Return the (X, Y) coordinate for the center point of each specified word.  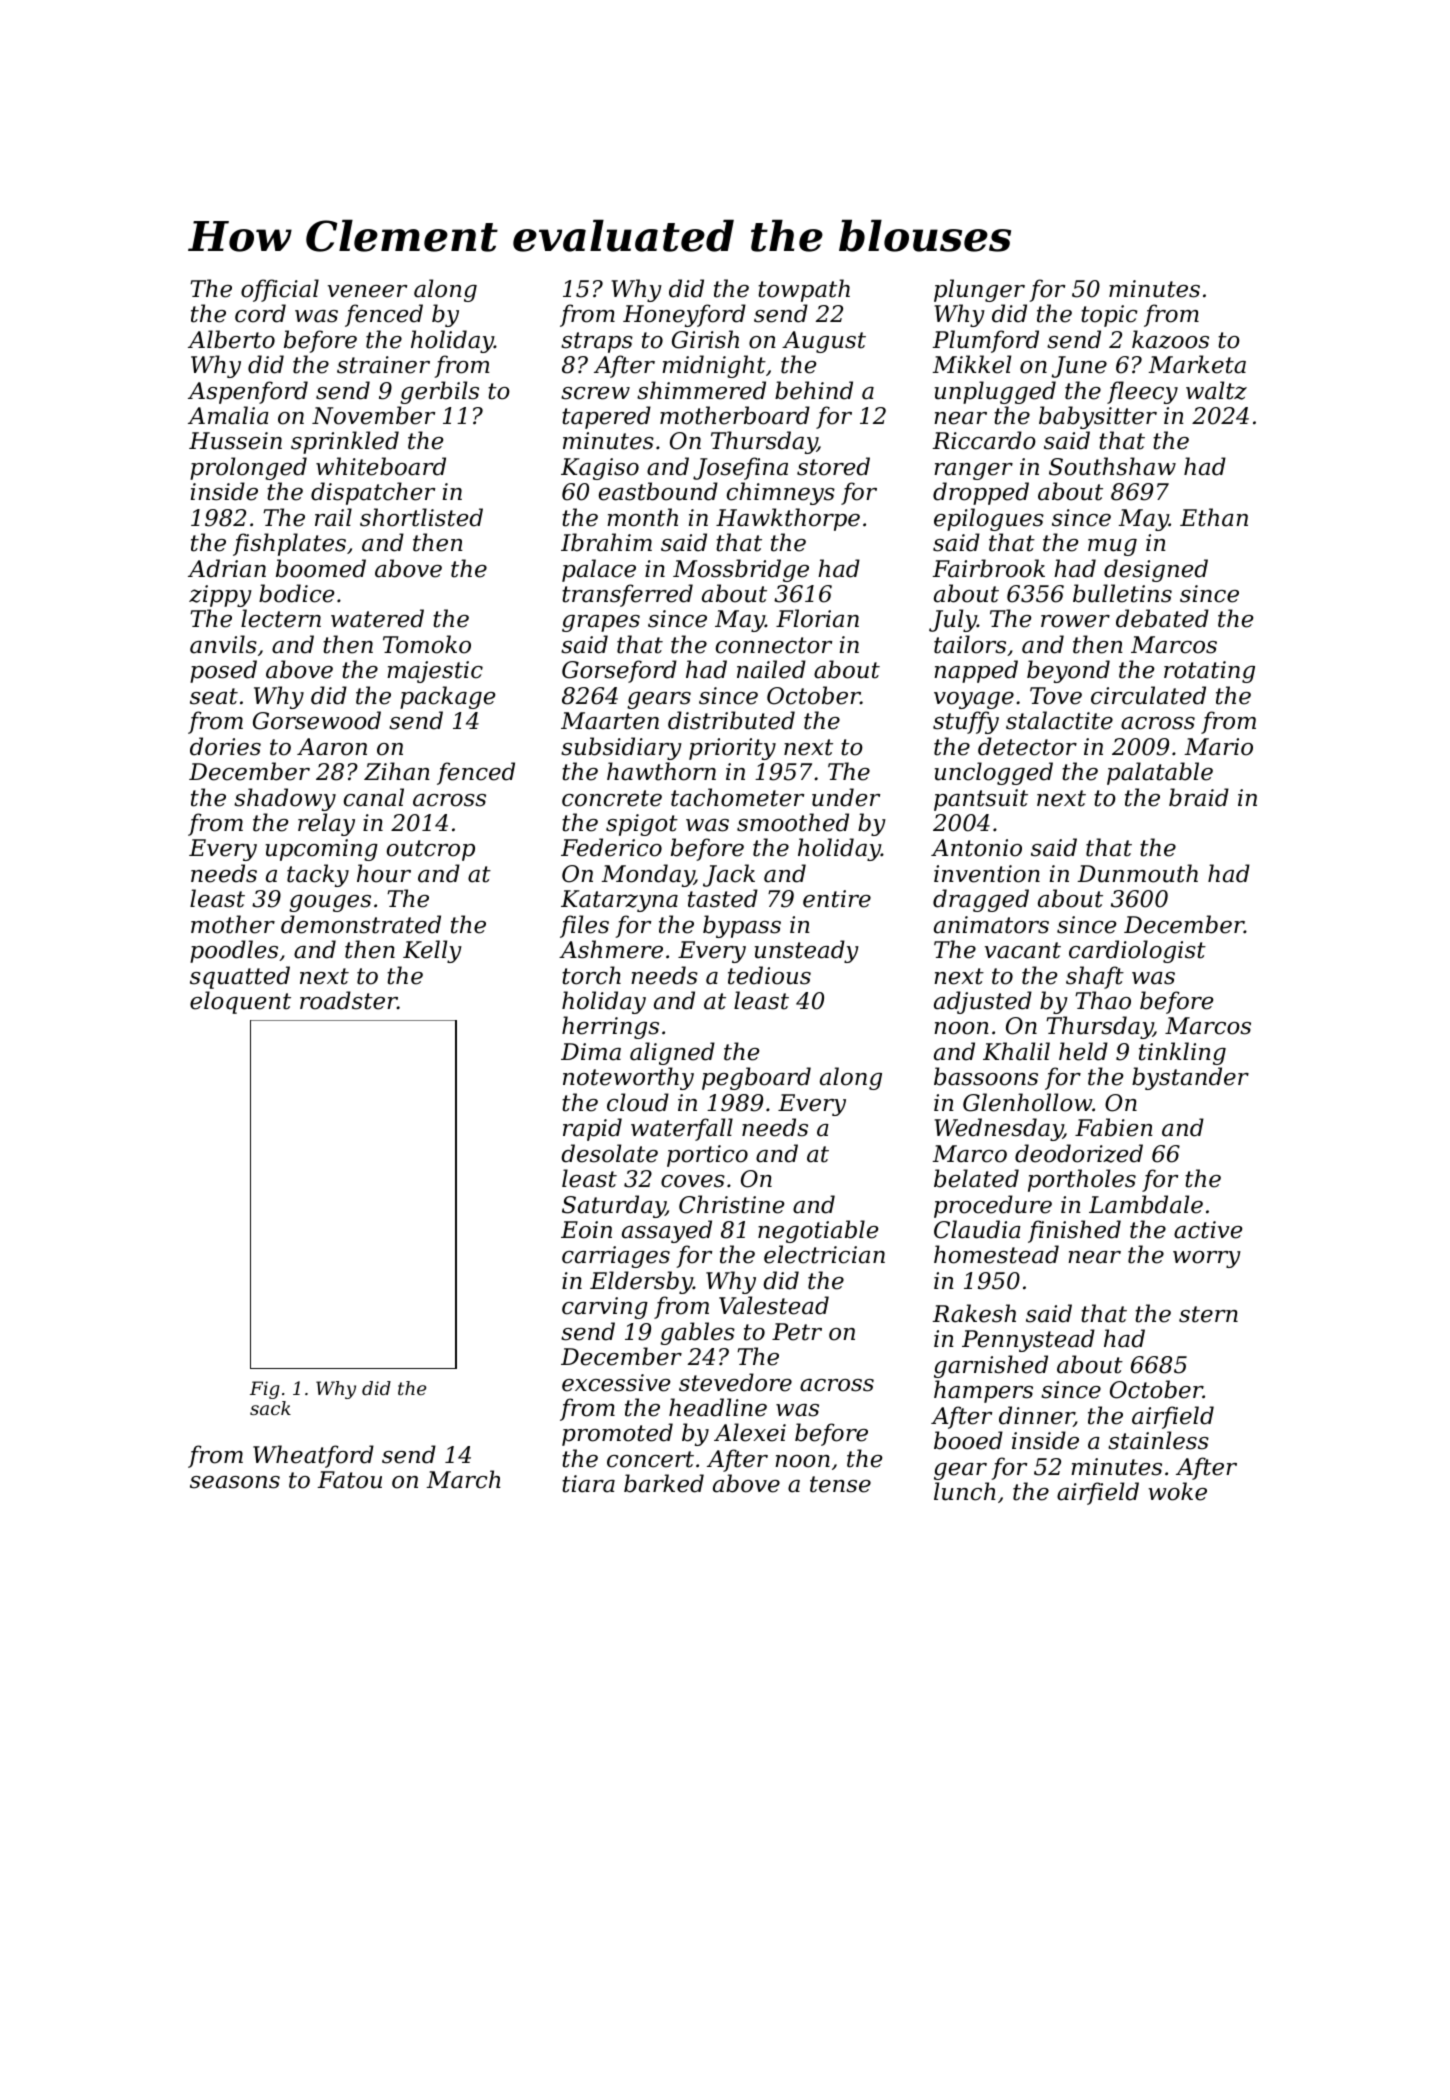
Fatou (349, 1480)
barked (664, 1483)
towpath (804, 290)
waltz (1216, 390)
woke (1177, 1491)
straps (597, 342)
